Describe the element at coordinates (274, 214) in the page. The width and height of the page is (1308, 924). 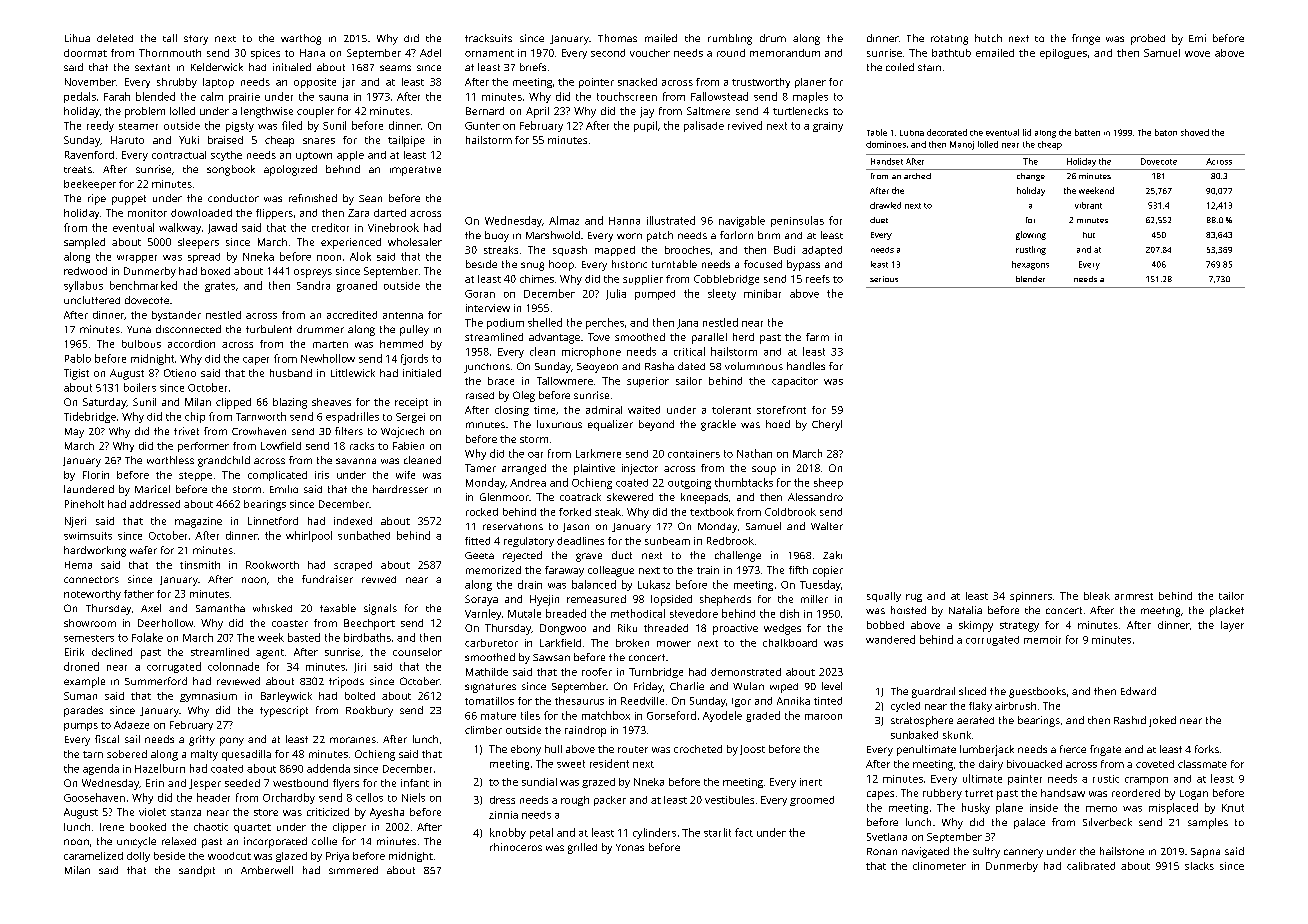
I see `flippers` at that location.
